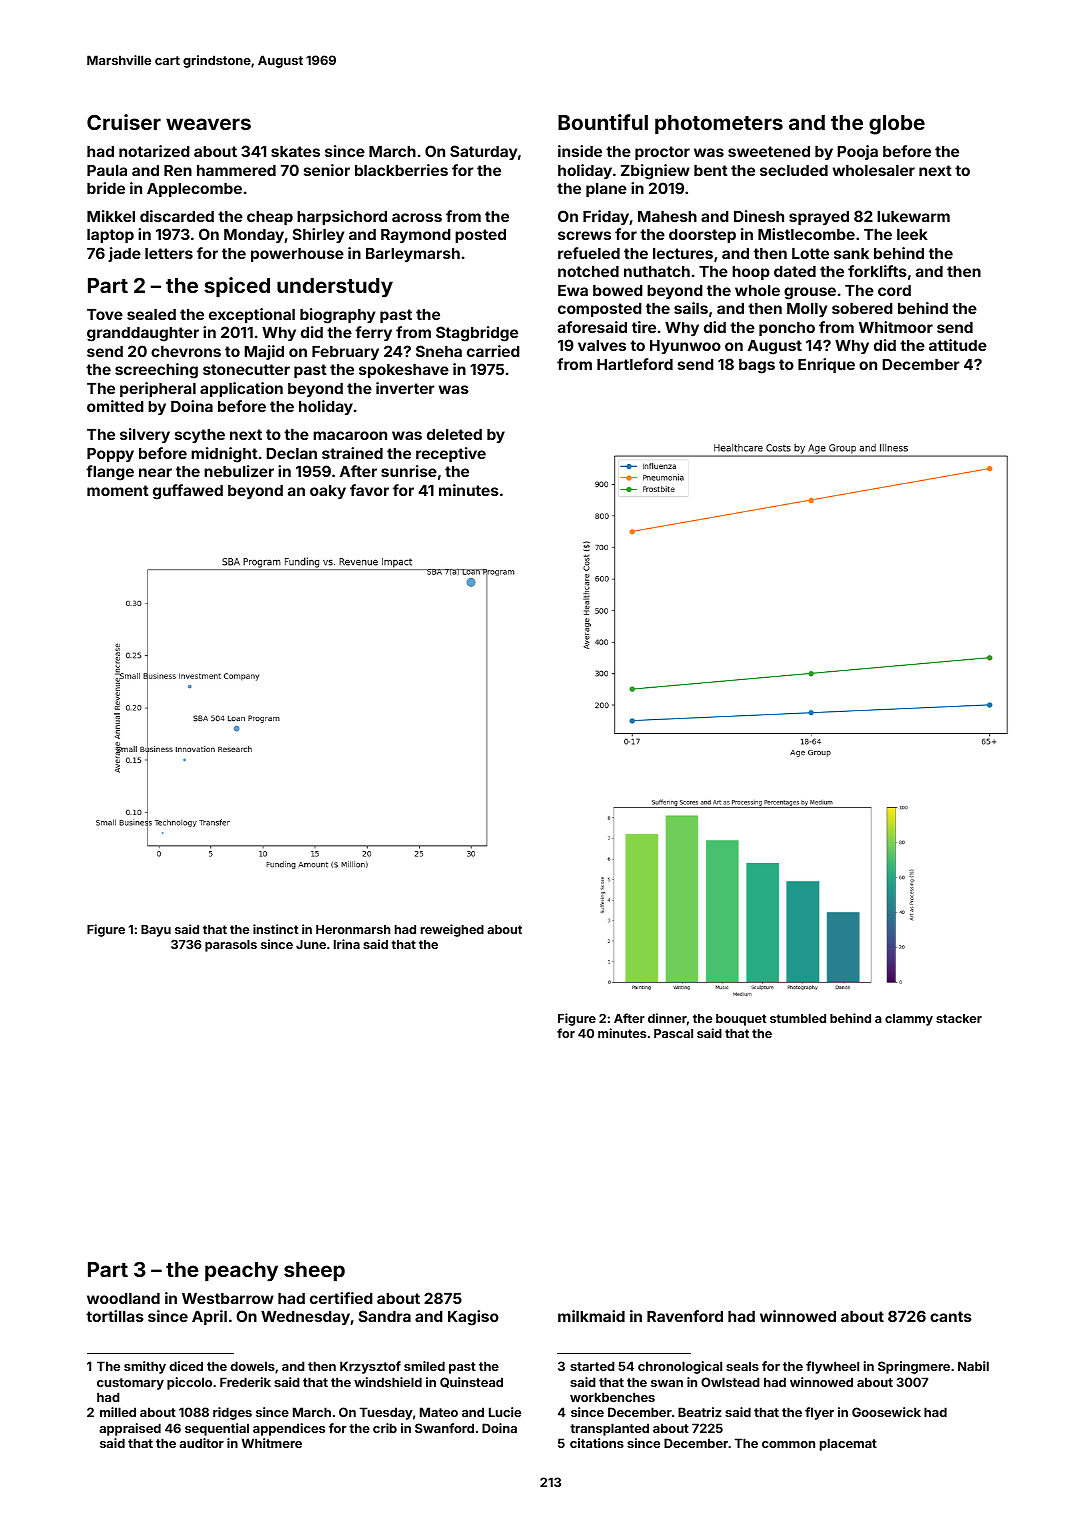  I want to click on clammy, so click(909, 1020).
